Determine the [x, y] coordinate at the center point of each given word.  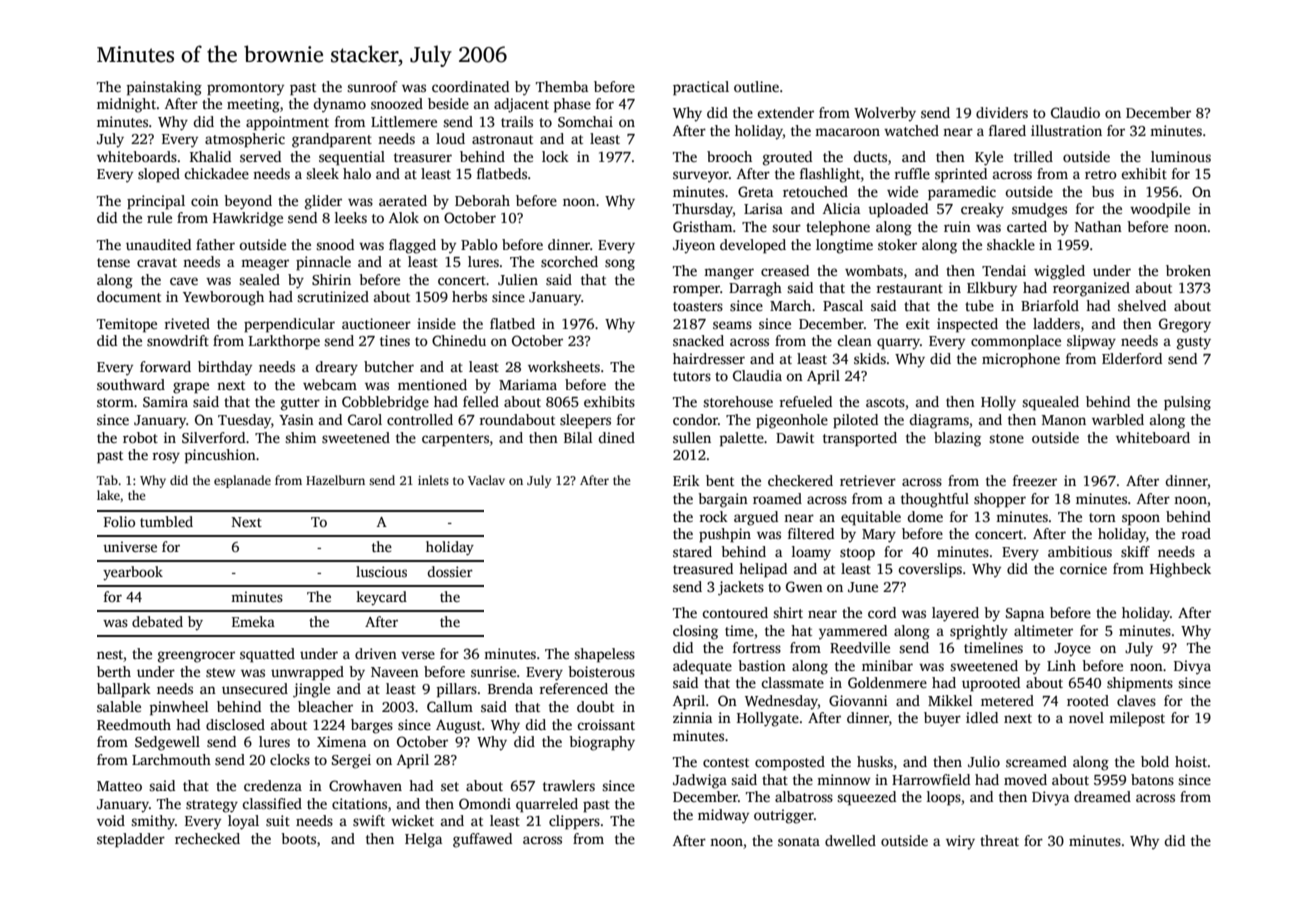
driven [376, 653]
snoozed [397, 103]
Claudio [1075, 112]
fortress [757, 647]
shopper [1000, 500]
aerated [403, 200]
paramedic [962, 193]
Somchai [585, 121]
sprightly [979, 632]
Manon [1064, 420]
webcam [330, 384]
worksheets [564, 366]
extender [785, 112]
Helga [423, 840]
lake [108, 495]
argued [756, 518]
